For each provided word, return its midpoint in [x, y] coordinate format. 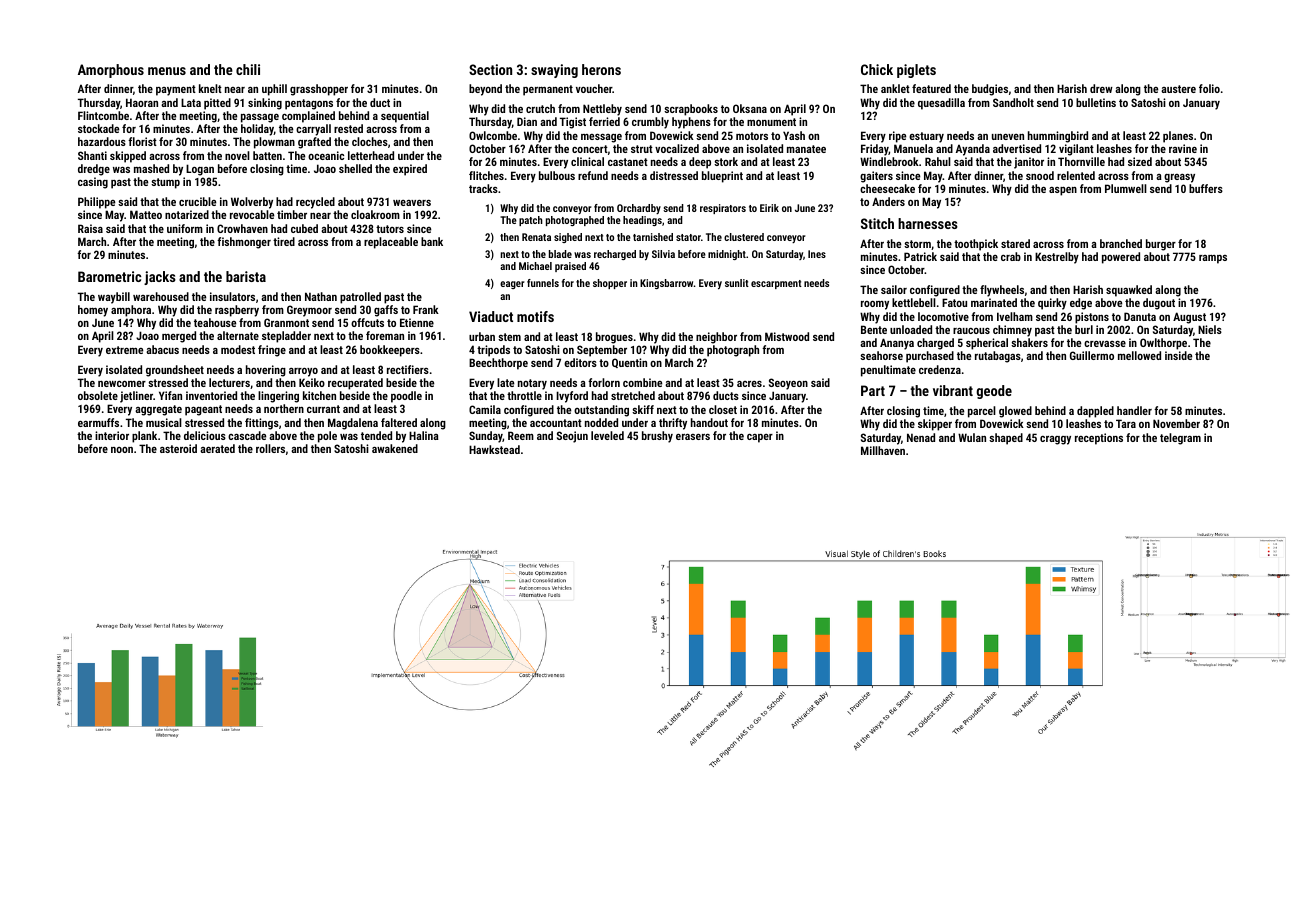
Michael [535, 266]
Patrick [920, 256]
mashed [151, 168]
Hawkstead [494, 449]
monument [771, 122]
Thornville [1081, 161]
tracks [483, 188]
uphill [274, 90]
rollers [270, 448]
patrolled [360, 298]
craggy [1055, 440]
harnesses [928, 223]
